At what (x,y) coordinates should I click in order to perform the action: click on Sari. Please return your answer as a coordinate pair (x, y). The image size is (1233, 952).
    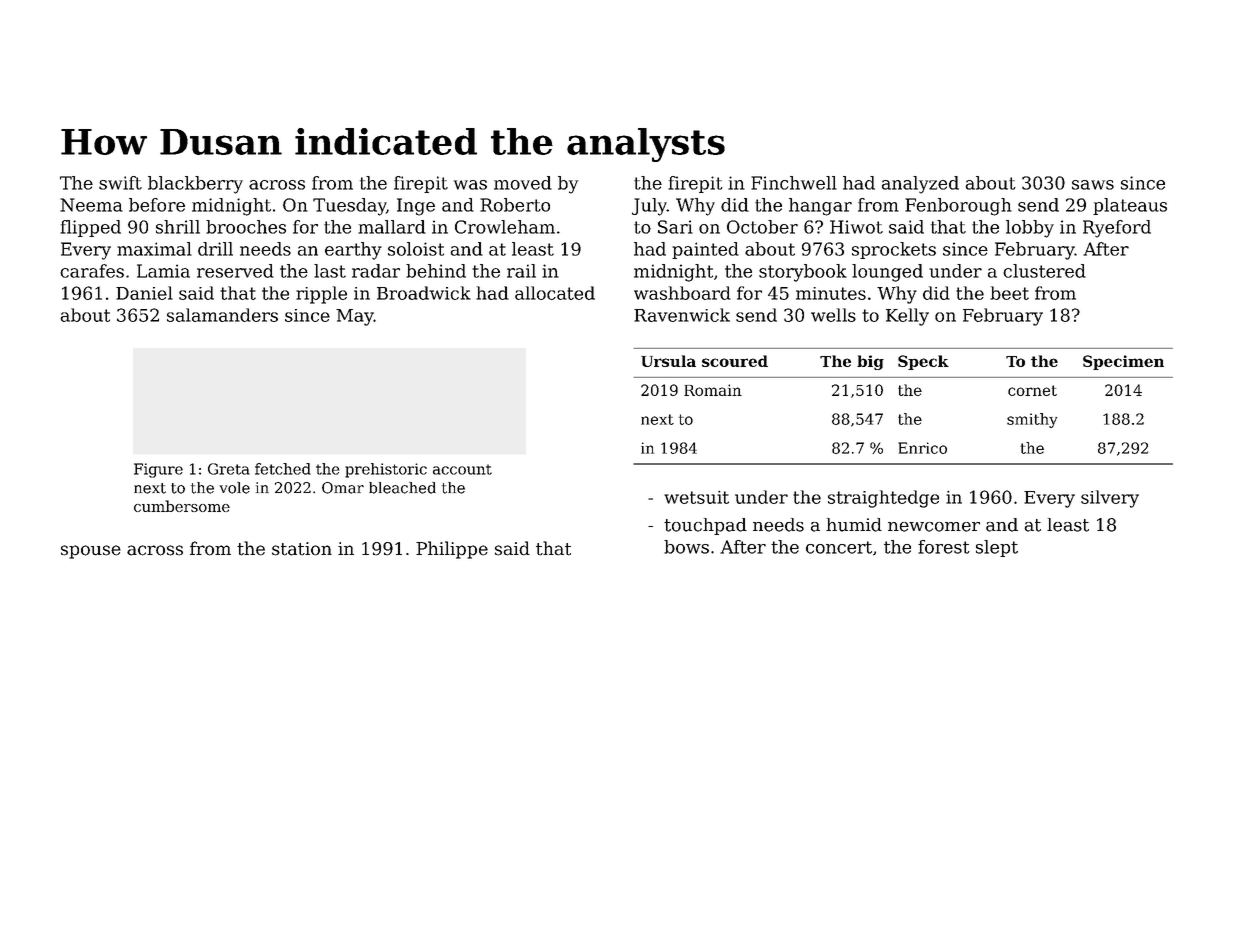
    Looking at the image, I should click on (675, 227).
